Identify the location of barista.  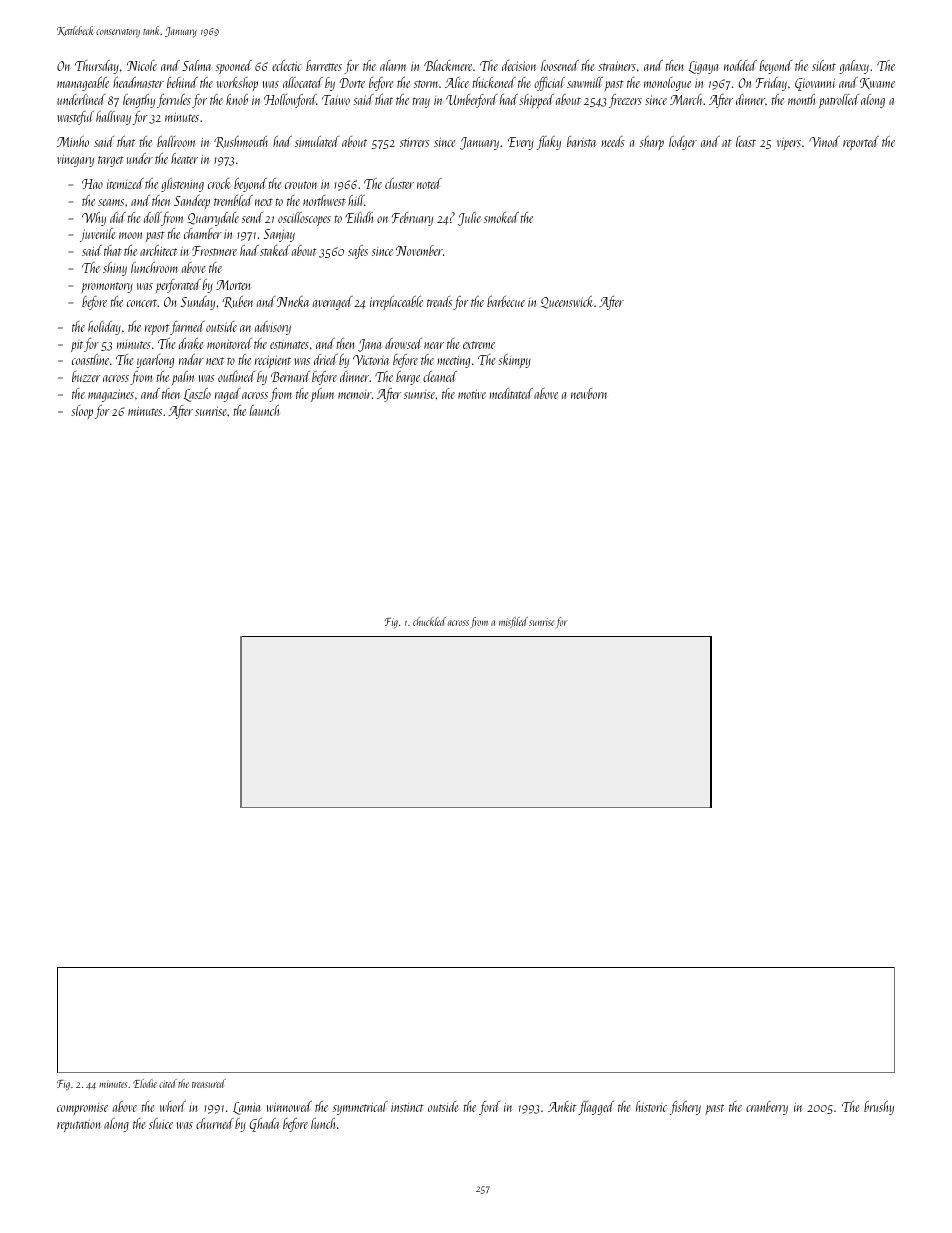
(581, 141).
